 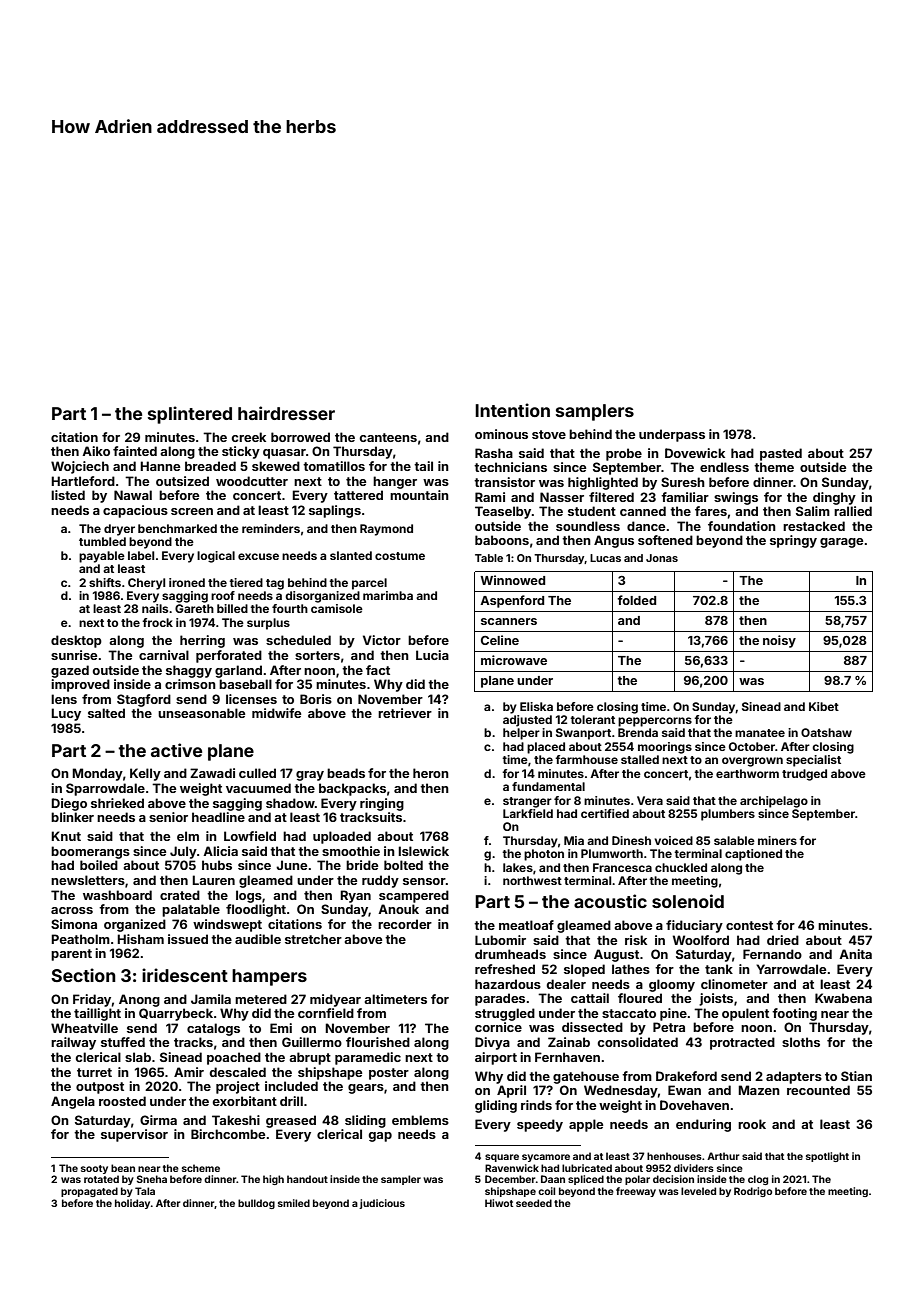 What do you see at coordinates (753, 855) in the page?
I see `captioned` at bounding box center [753, 855].
